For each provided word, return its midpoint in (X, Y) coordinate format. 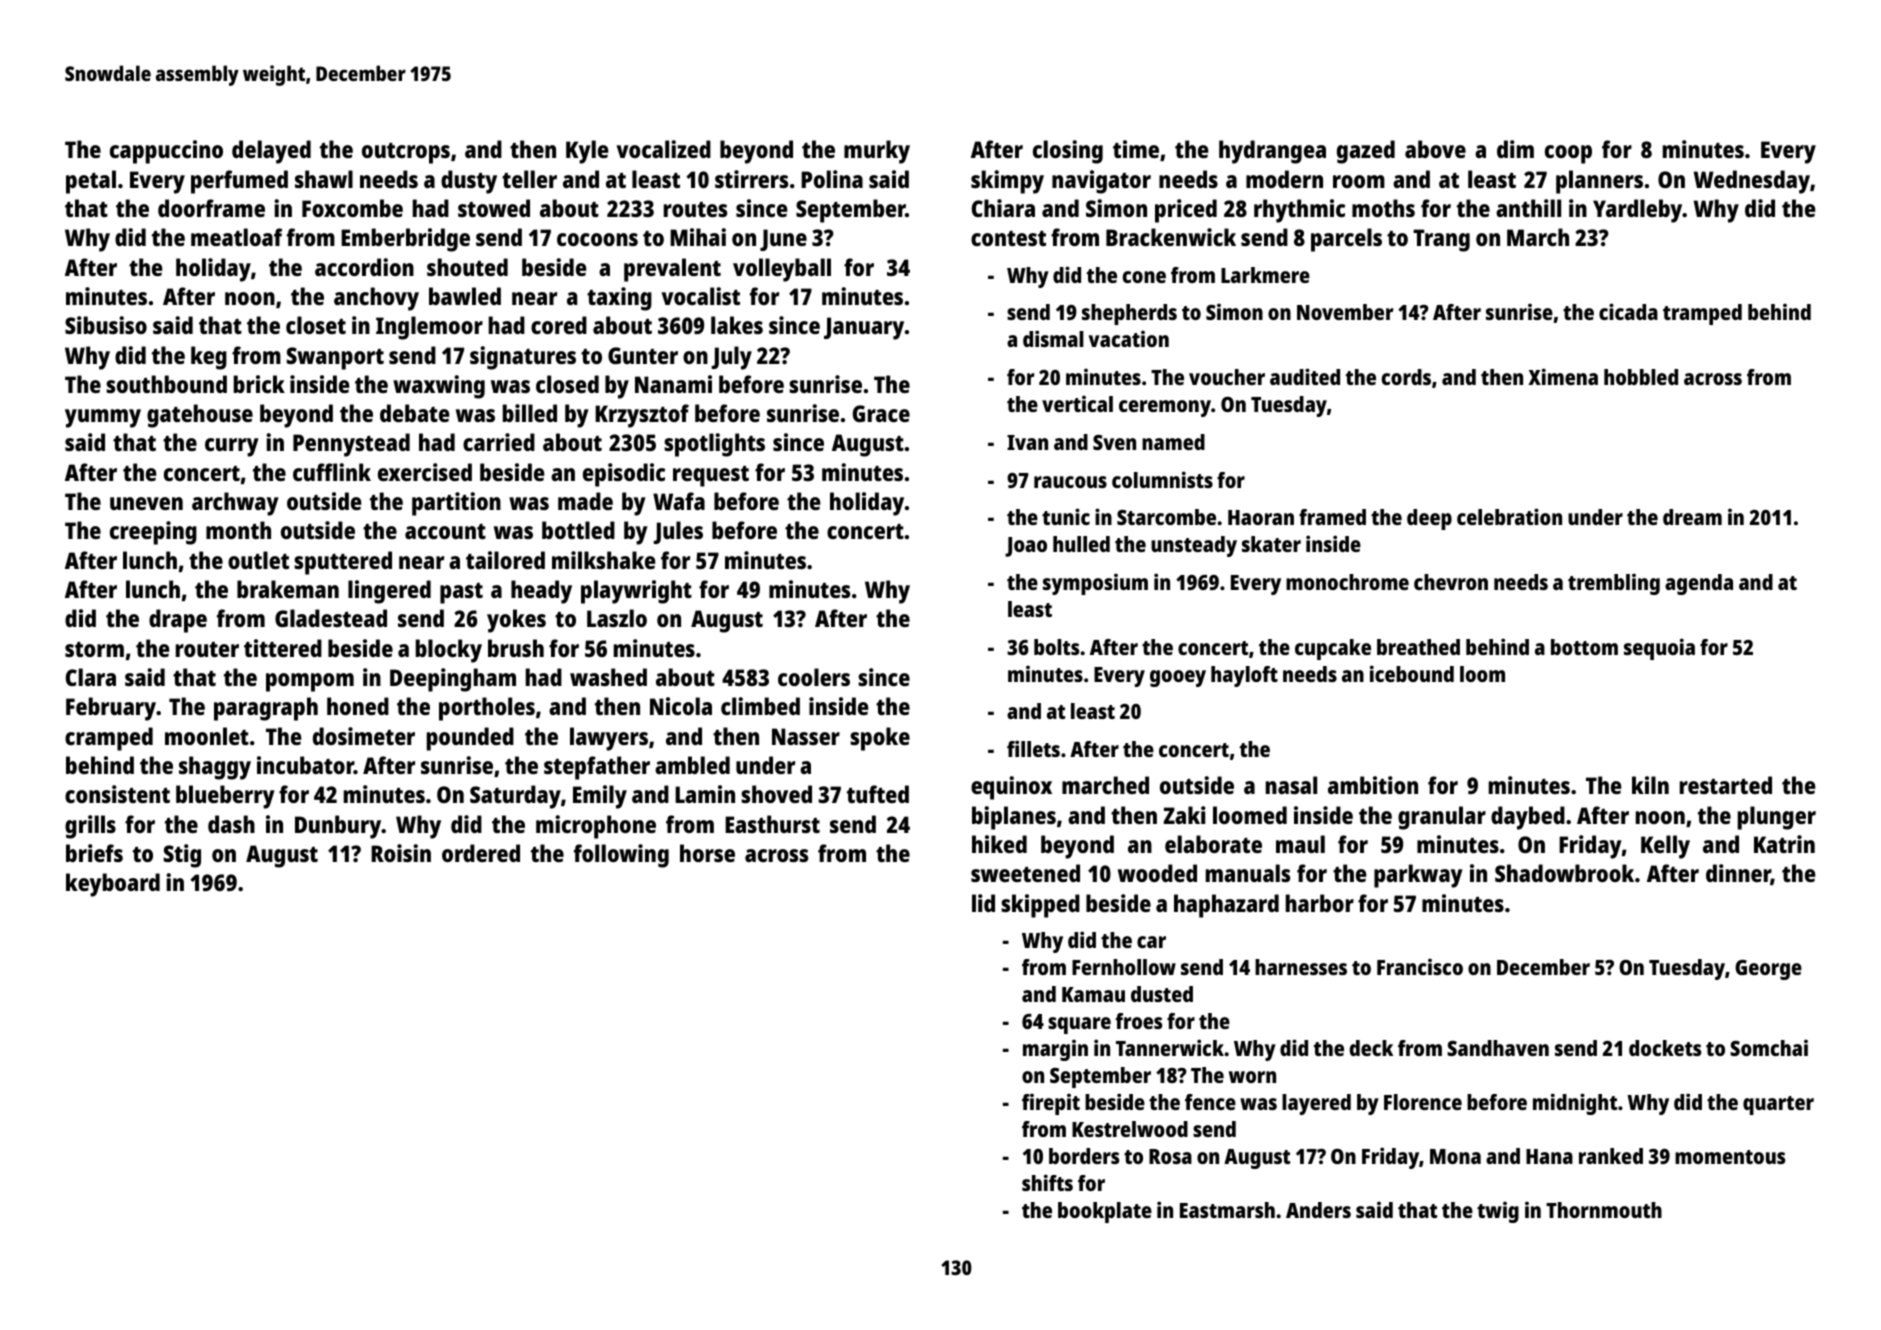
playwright (636, 592)
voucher (1227, 377)
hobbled (1641, 377)
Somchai (1769, 1047)
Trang (1441, 240)
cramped (109, 739)
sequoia (1659, 649)
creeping (153, 533)
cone (1144, 277)
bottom (1584, 647)
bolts (1056, 647)
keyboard (113, 885)
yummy (103, 418)
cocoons (597, 239)
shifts (1047, 1182)
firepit (1051, 1104)
